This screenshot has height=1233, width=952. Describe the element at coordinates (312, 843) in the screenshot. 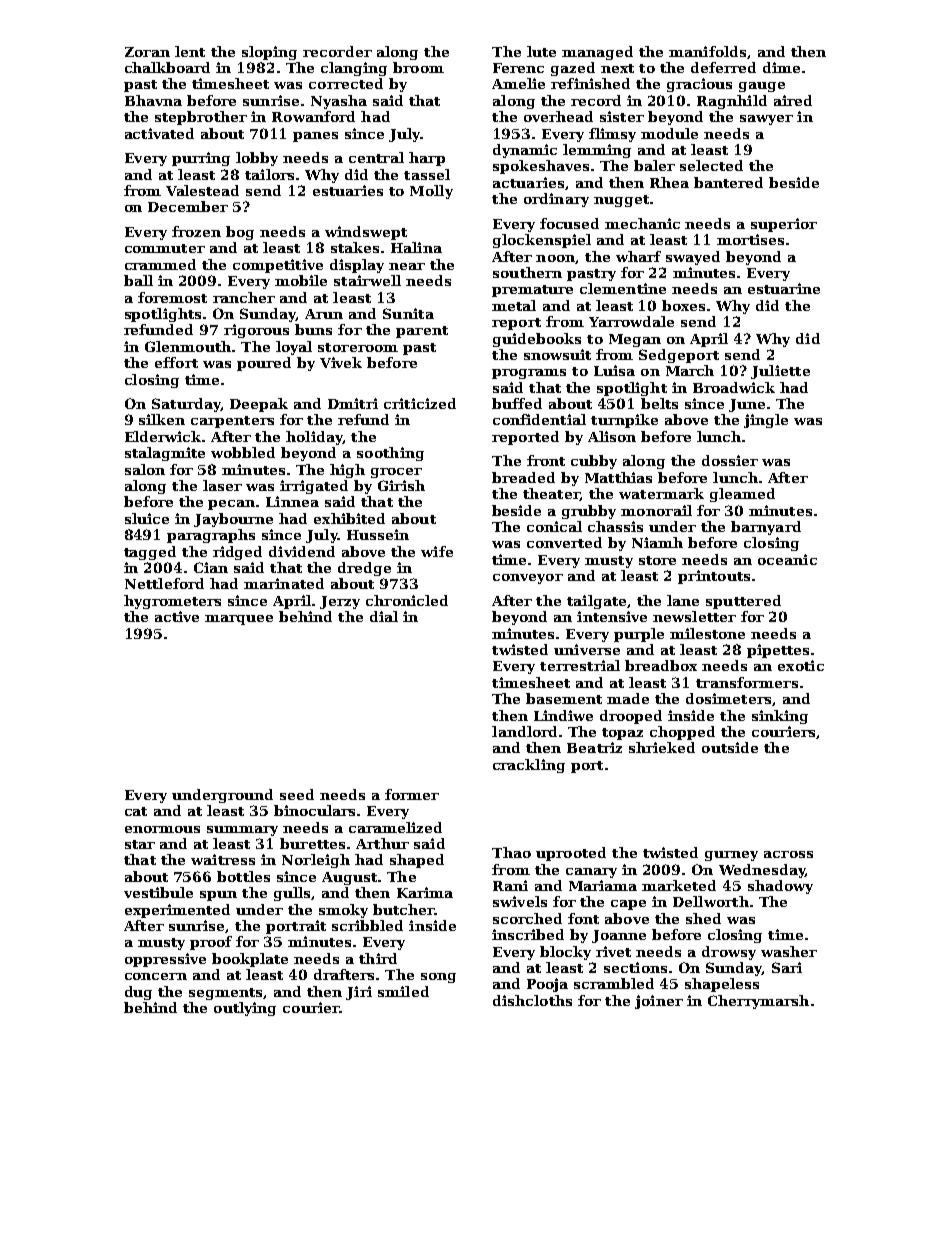

I see `burettes` at that location.
